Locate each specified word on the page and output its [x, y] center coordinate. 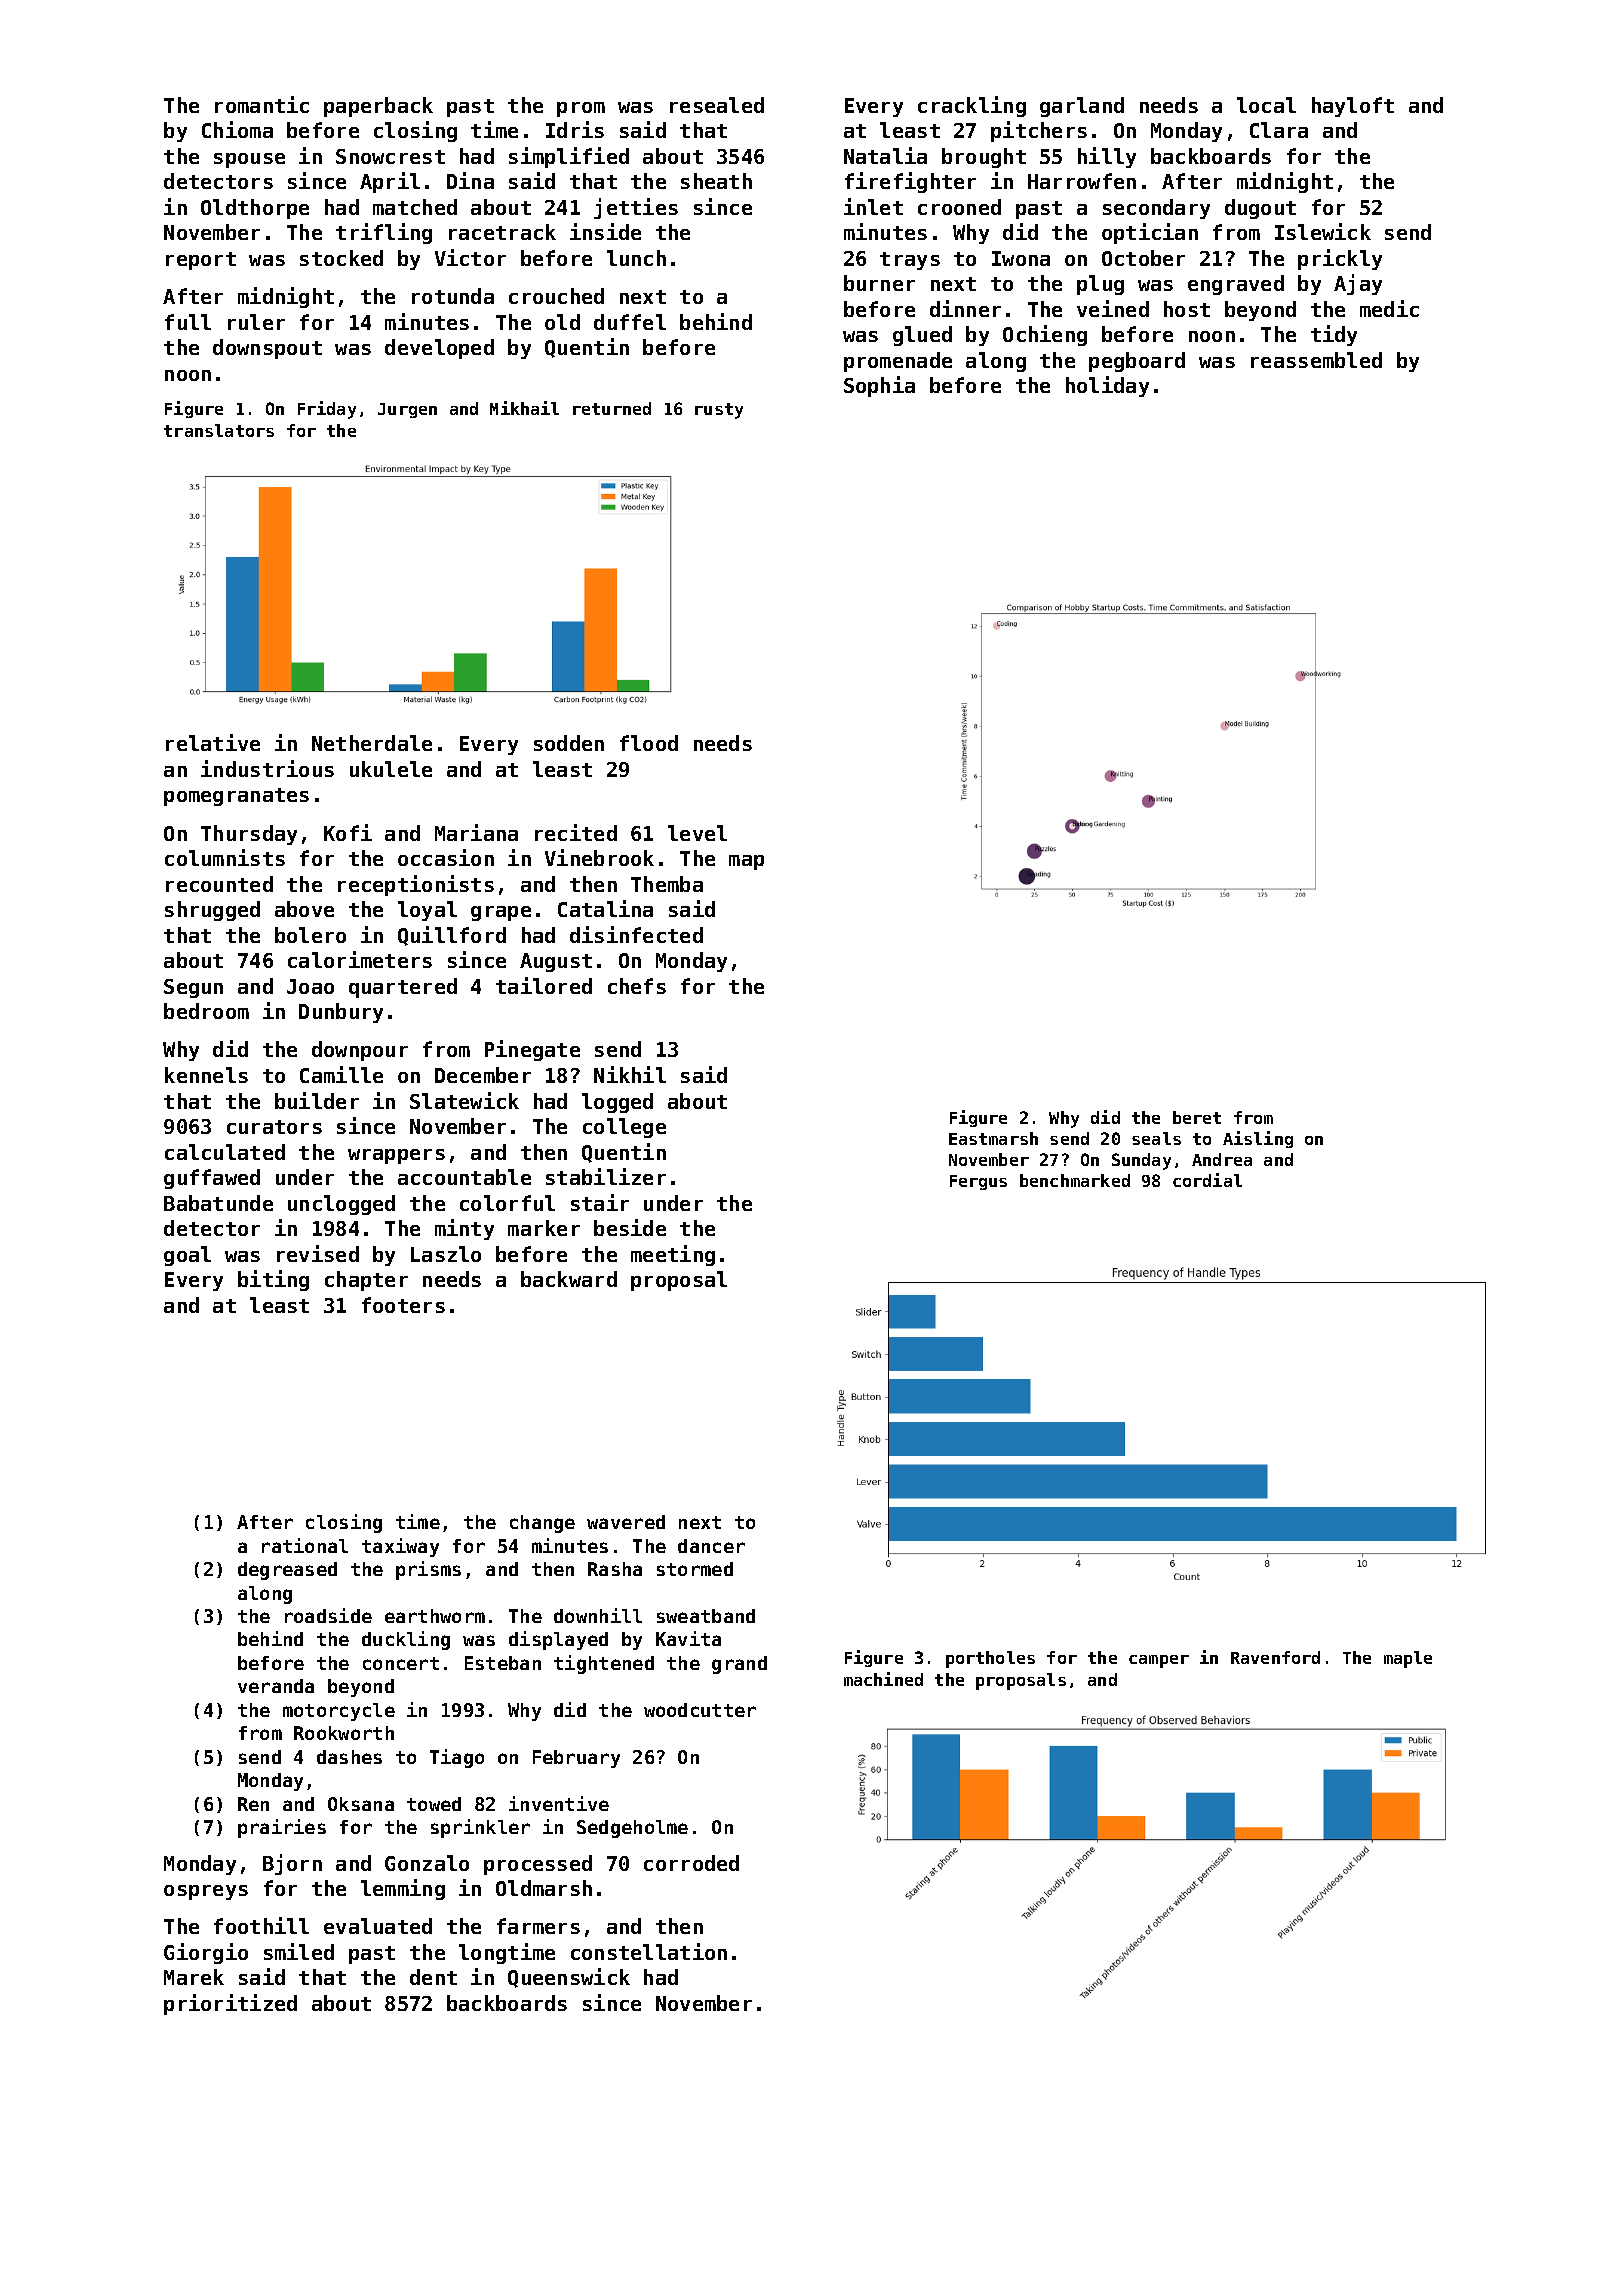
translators [219, 430]
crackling [972, 106]
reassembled [1316, 360]
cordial [1207, 1180]
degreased [287, 1571]
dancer [711, 1546]
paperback [378, 107]
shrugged [212, 911]
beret [1197, 1117]
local [1266, 105]
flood [649, 743]
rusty [719, 411]
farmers [538, 1926]
